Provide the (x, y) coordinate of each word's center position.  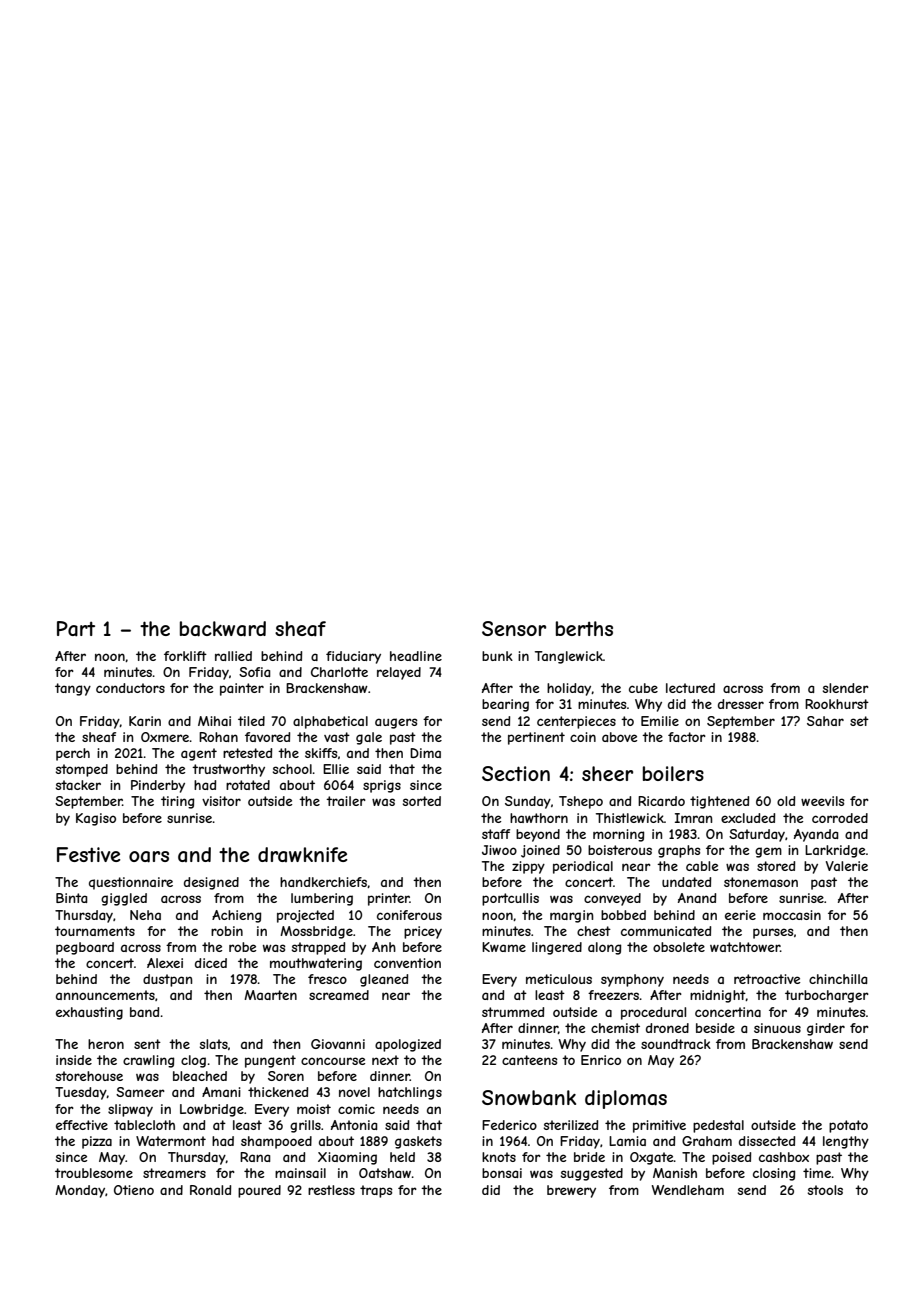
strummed (513, 1012)
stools (825, 1190)
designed (211, 883)
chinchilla (838, 979)
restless (331, 1190)
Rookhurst (837, 704)
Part (76, 629)
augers (396, 723)
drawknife (302, 854)
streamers (174, 1173)
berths (584, 628)
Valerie (847, 866)
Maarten (270, 995)
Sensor (514, 628)
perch (73, 754)
